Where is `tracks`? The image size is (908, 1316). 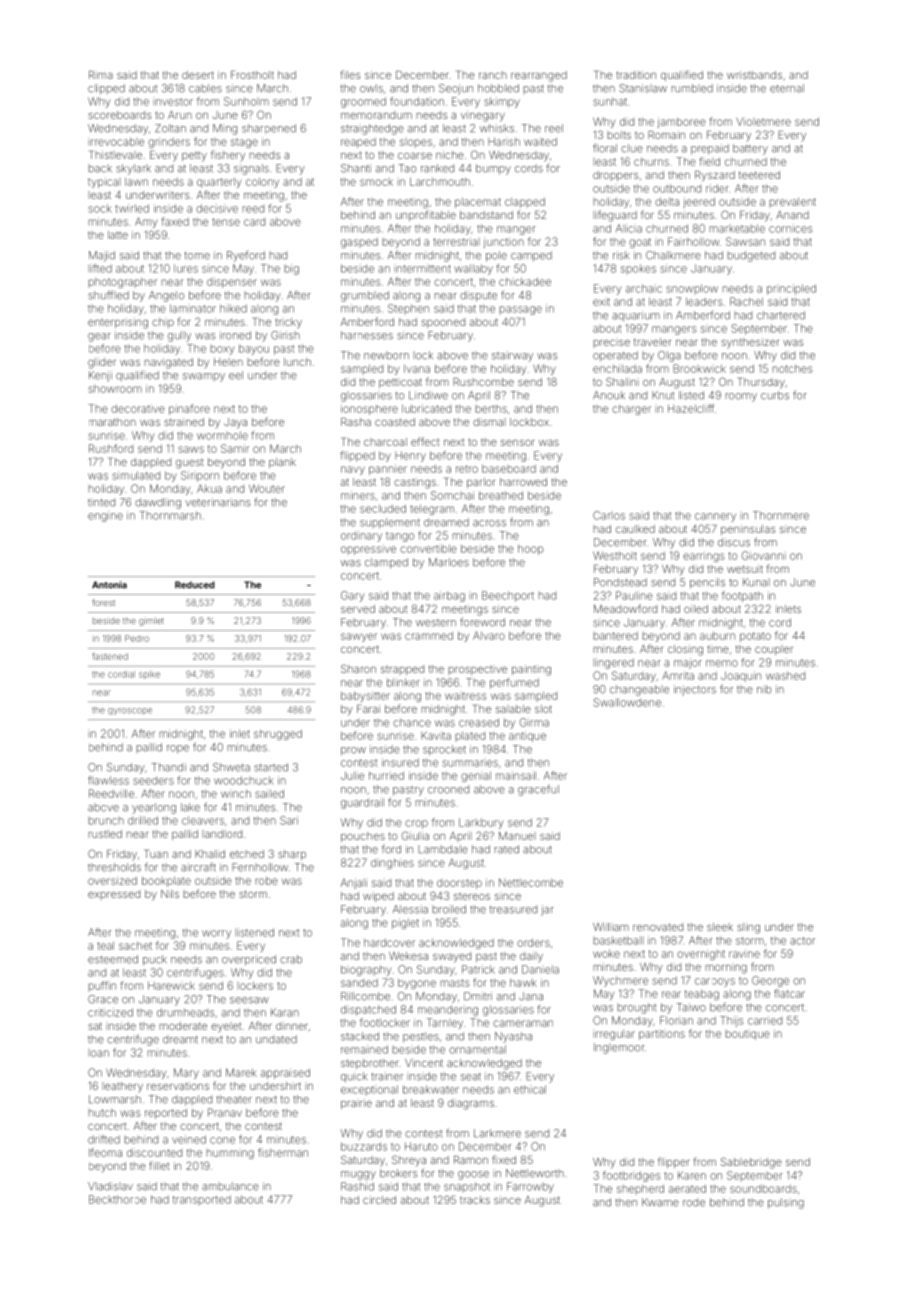 tracks is located at coordinates (475, 1200).
